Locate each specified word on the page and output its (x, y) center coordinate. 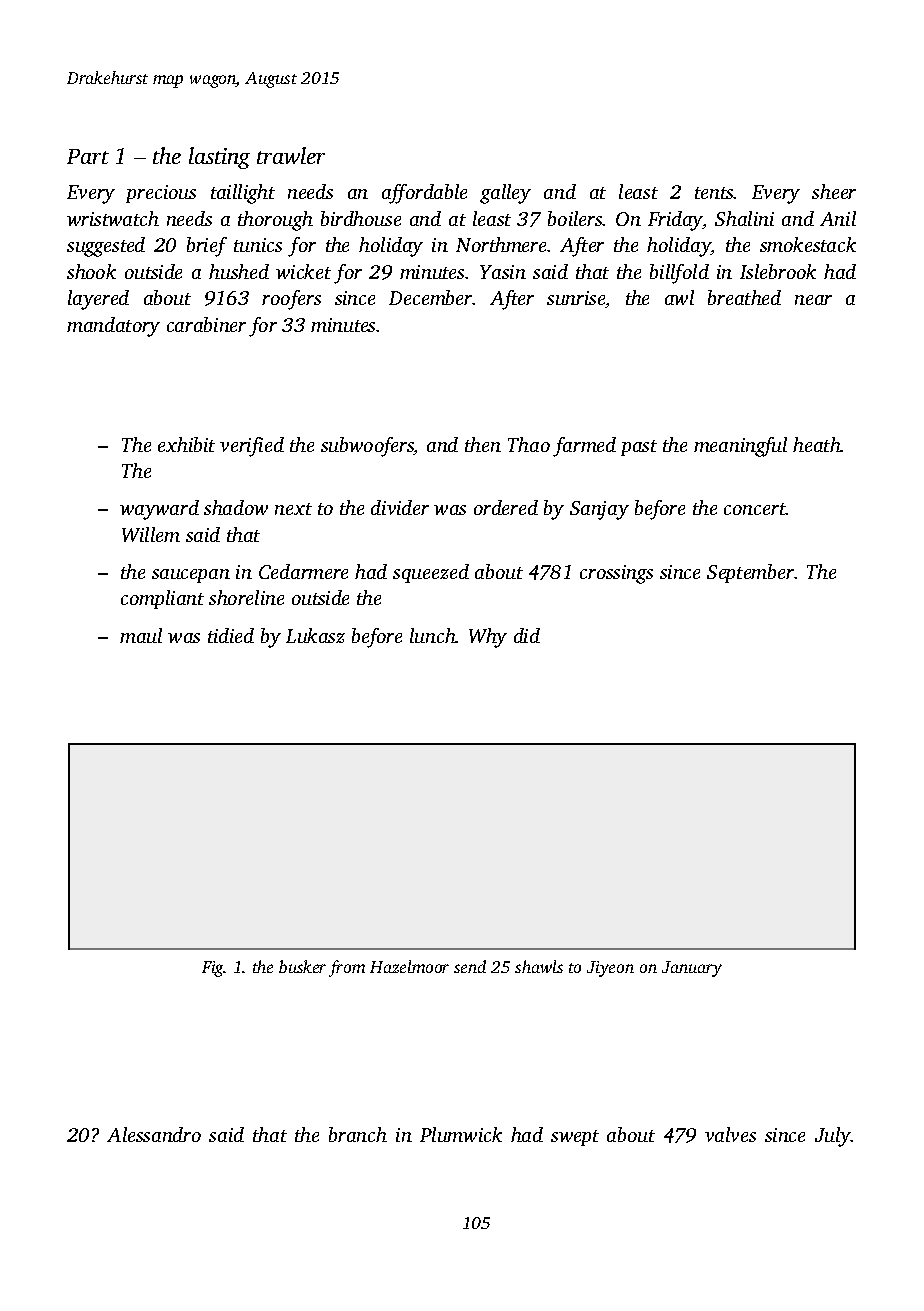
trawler (291, 155)
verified (252, 447)
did (527, 635)
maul (141, 635)
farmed (584, 447)
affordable (424, 194)
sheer (834, 191)
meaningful (740, 447)
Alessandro (154, 1134)
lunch (433, 635)
